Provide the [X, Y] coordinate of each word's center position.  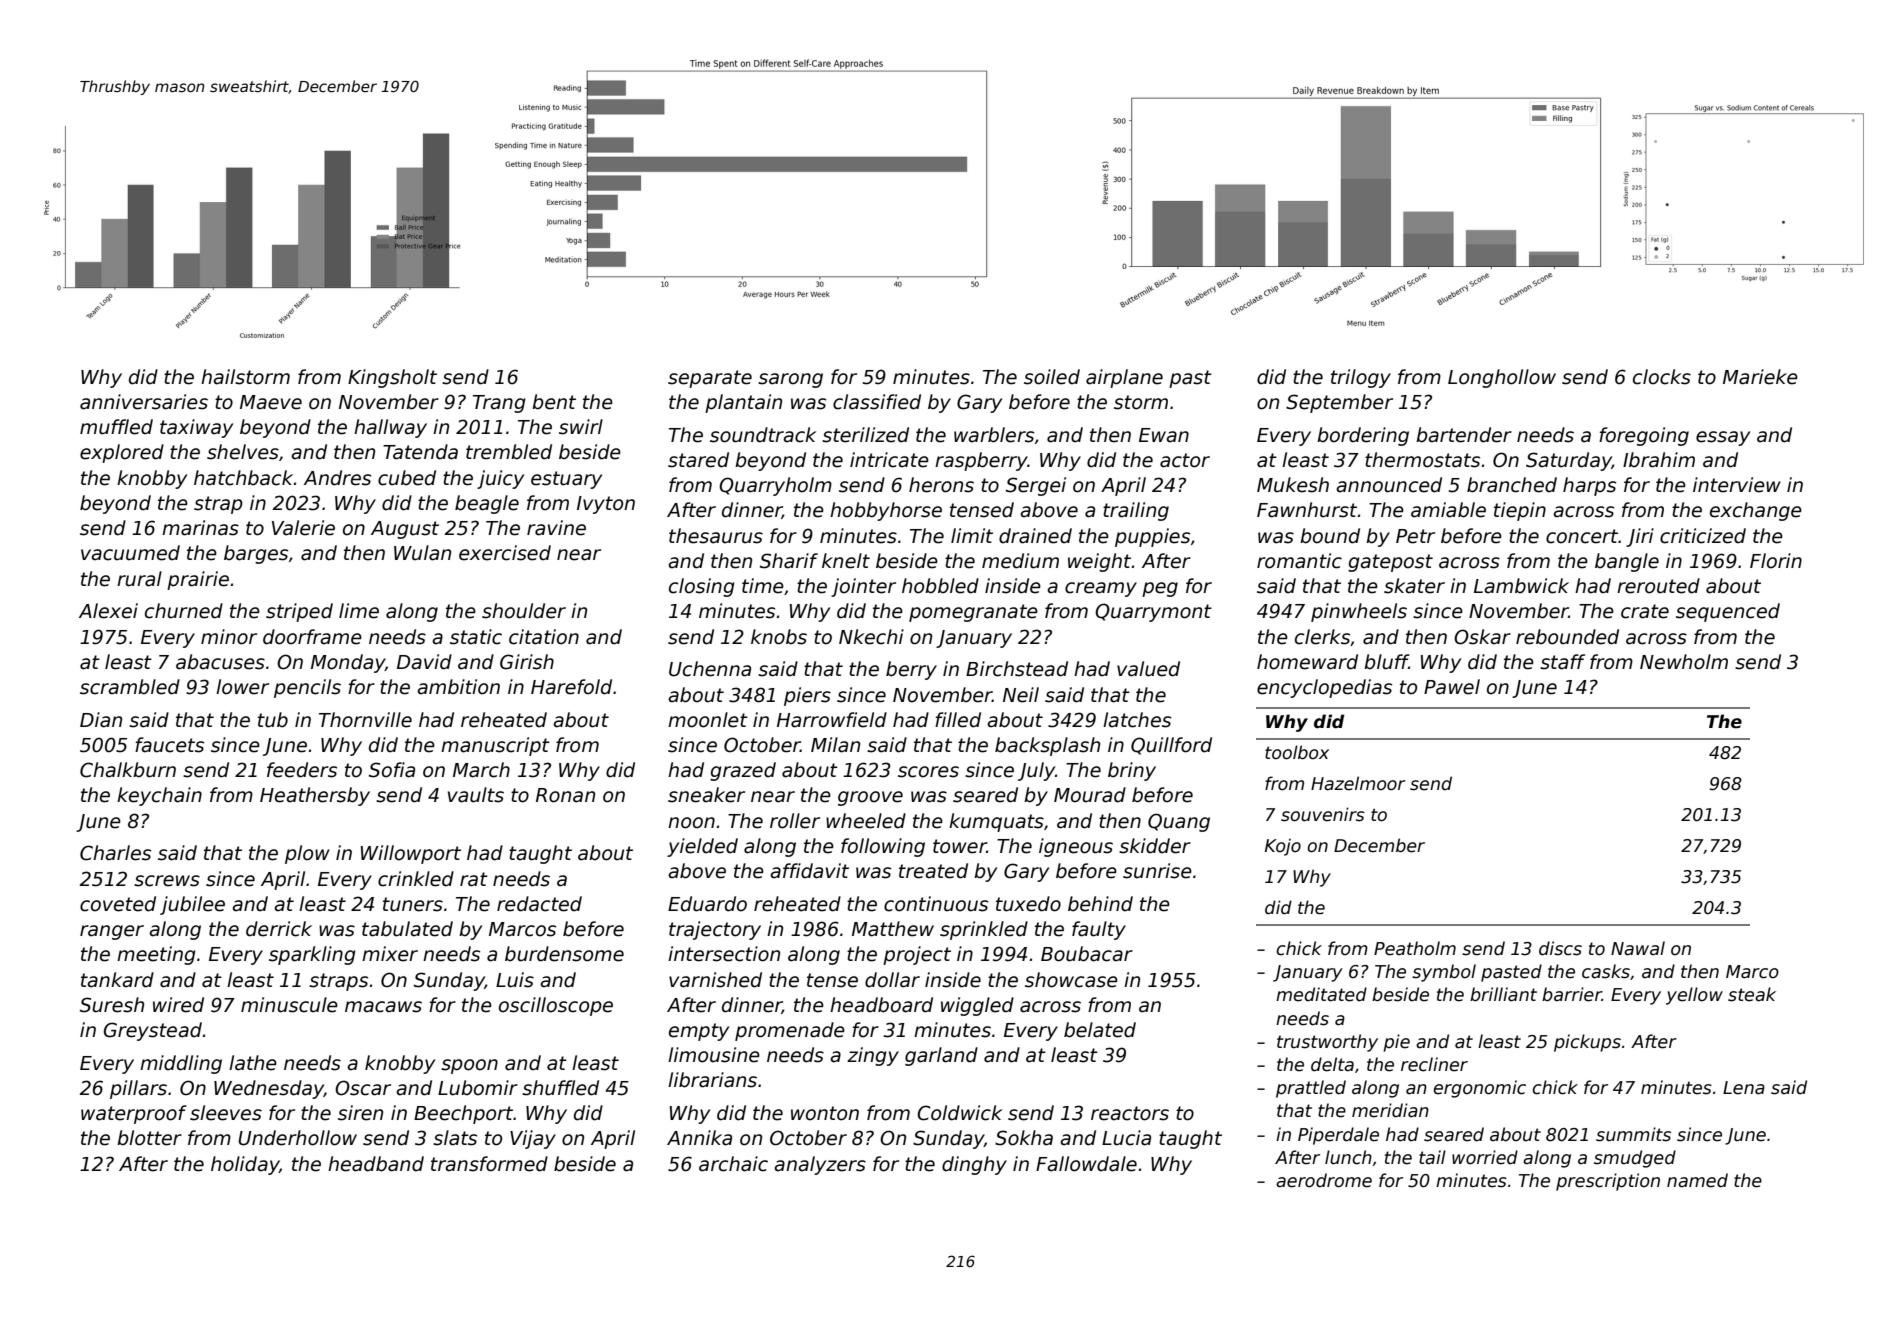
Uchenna [710, 669]
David [424, 662]
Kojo [1283, 847]
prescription [1608, 1182]
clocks [1662, 377]
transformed [489, 1164]
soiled [1052, 377]
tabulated [407, 929]
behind [1100, 904]
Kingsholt [392, 378]
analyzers [820, 1165]
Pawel [1452, 687]
